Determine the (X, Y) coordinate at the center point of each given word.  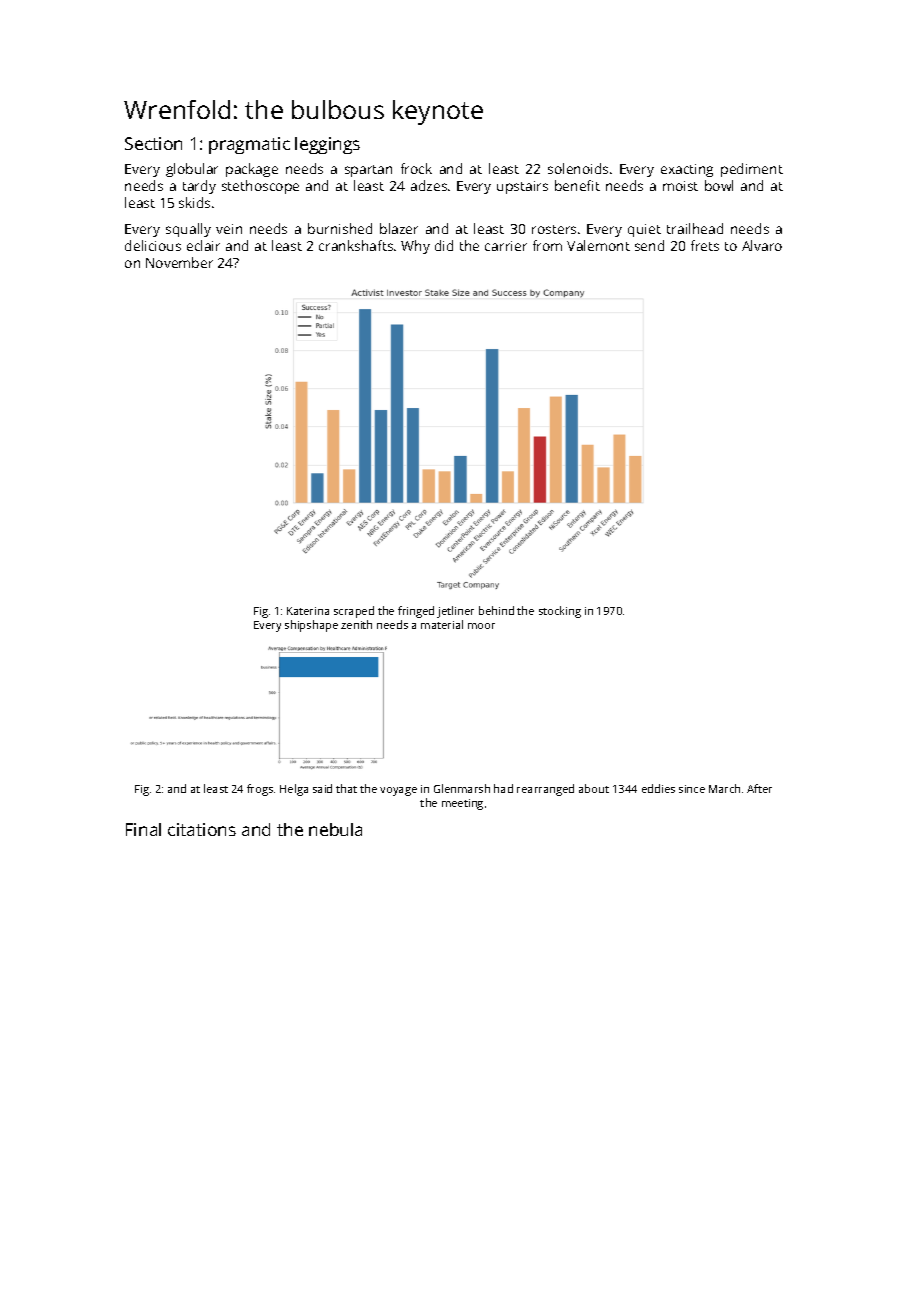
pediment (752, 170)
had (503, 788)
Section (153, 143)
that (346, 788)
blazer (399, 228)
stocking (560, 612)
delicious (153, 245)
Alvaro (762, 245)
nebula (335, 829)
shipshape (311, 626)
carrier (506, 246)
